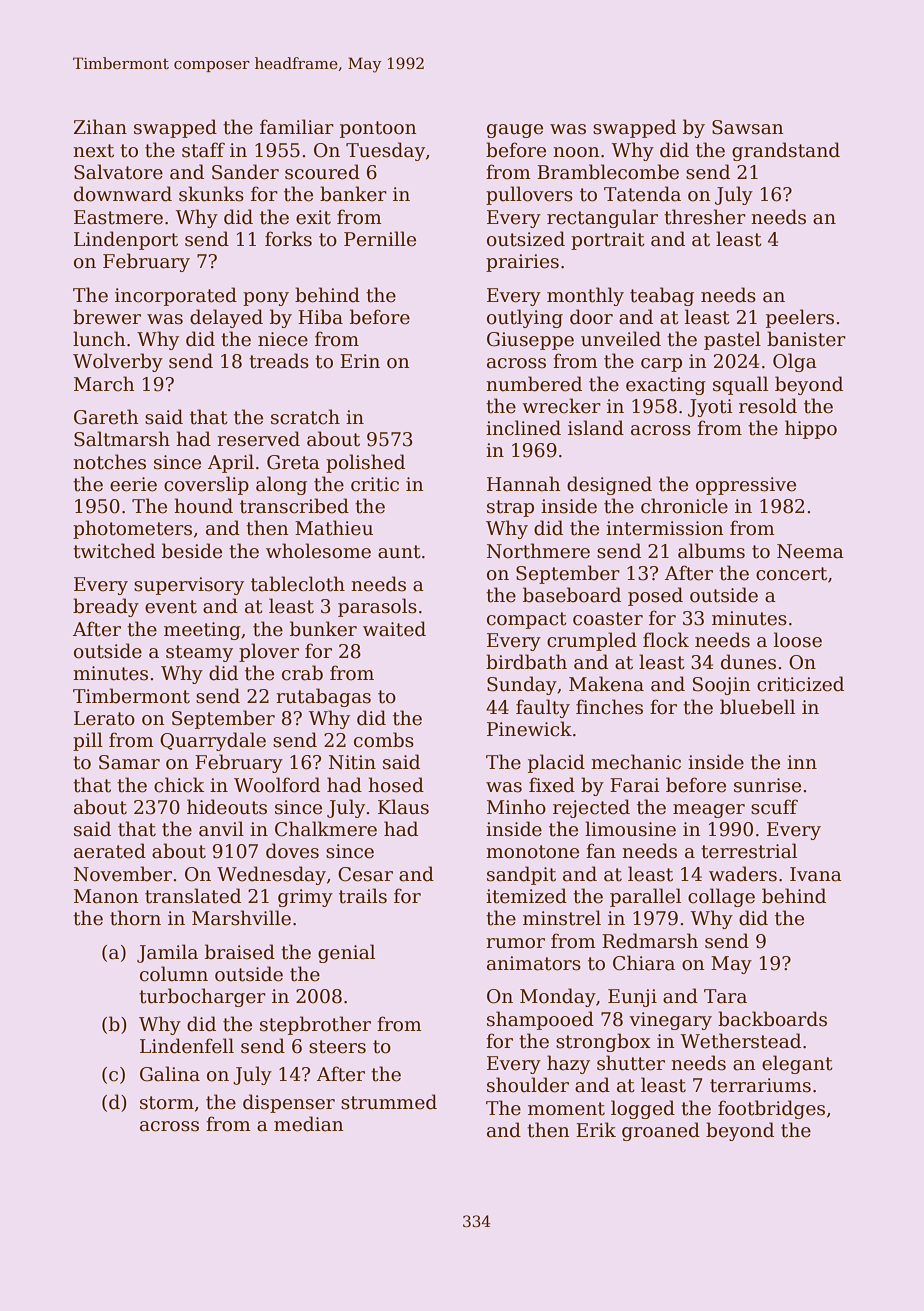 This page has width=924, height=1311. What do you see at coordinates (309, 1124) in the page?
I see `median` at bounding box center [309, 1124].
